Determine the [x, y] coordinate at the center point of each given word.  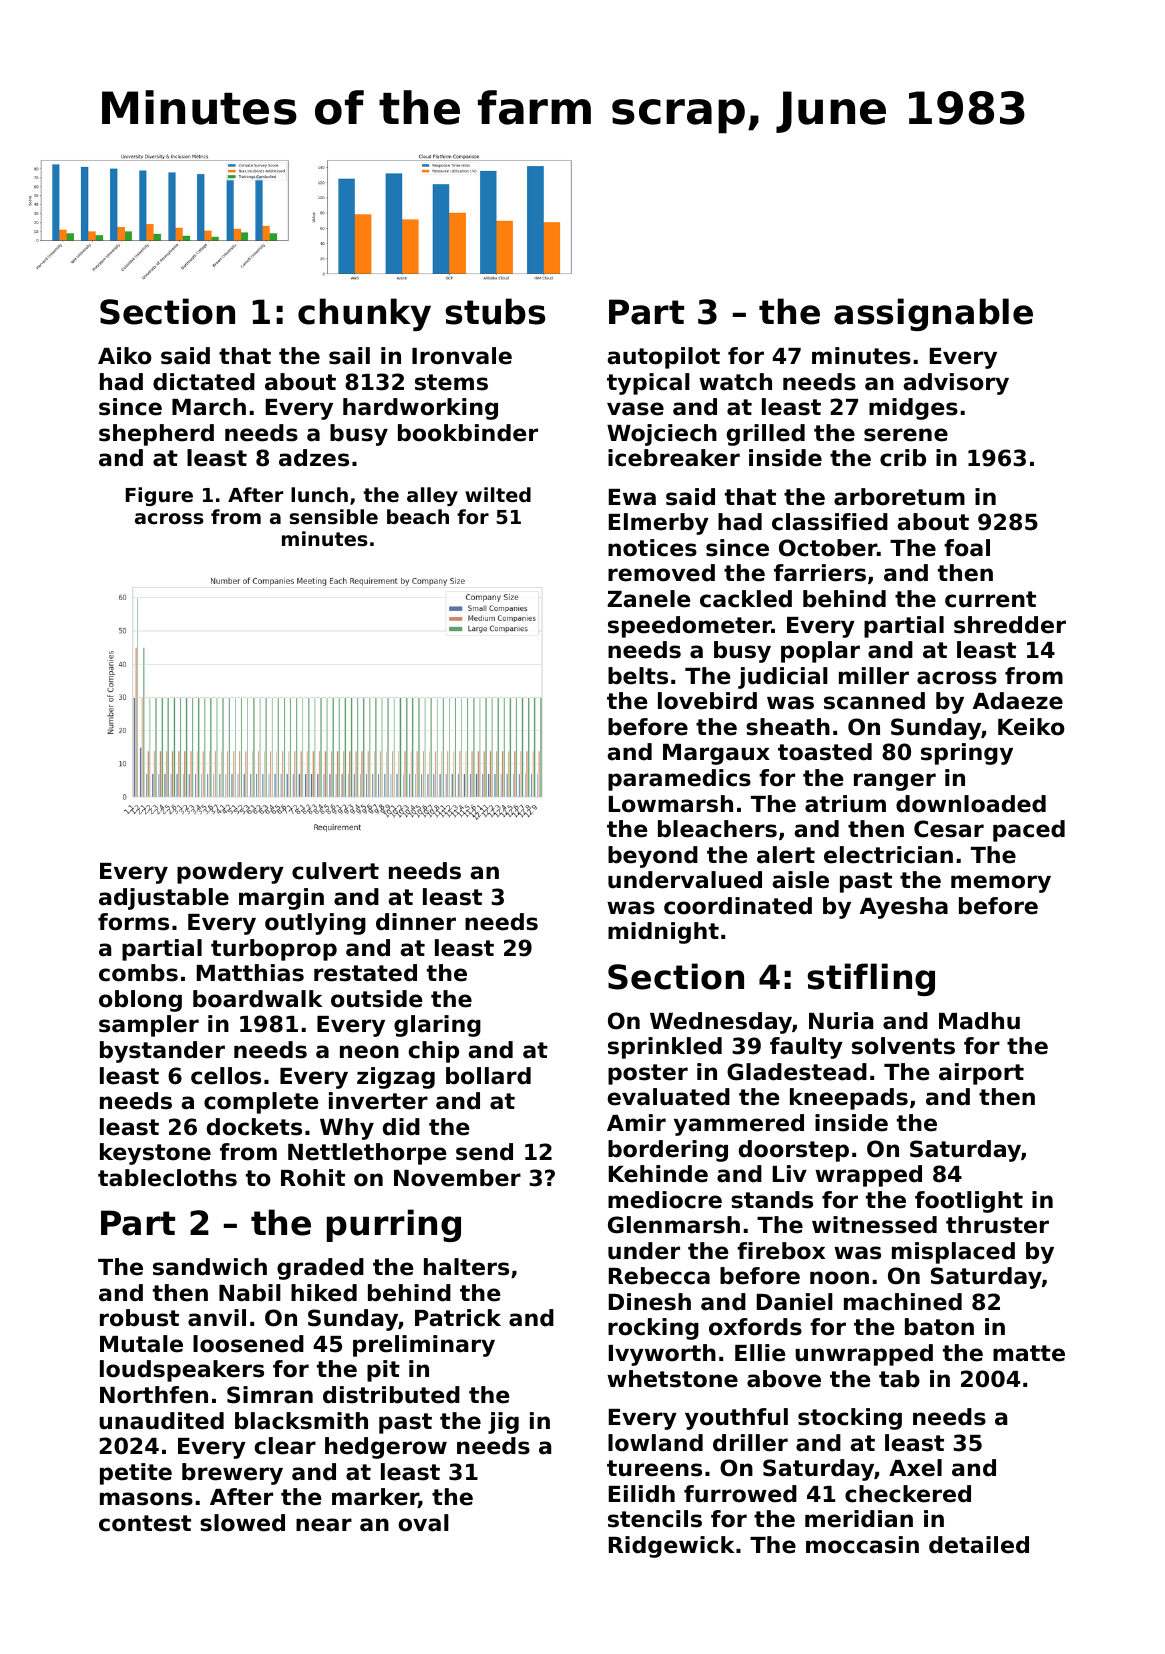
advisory [956, 384]
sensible [334, 517]
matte [1029, 1353]
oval [424, 1523]
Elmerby [659, 524]
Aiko [125, 356]
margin [281, 899]
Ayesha [904, 908]
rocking [653, 1329]
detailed [979, 1545]
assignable [933, 314]
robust [139, 1318]
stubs [495, 311]
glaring [437, 1026]
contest [145, 1523]
